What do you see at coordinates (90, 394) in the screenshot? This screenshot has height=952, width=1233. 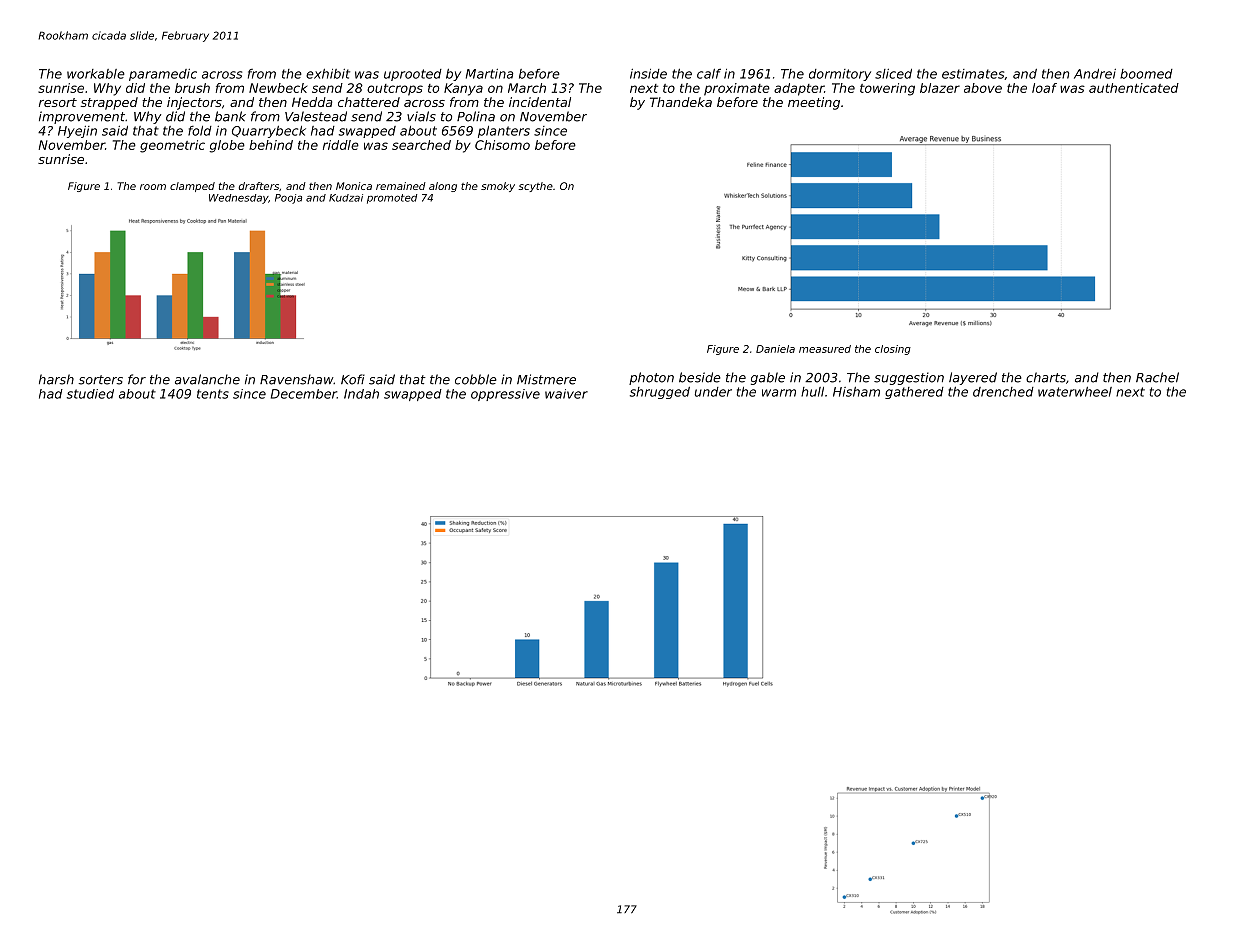 I see `studied` at bounding box center [90, 394].
